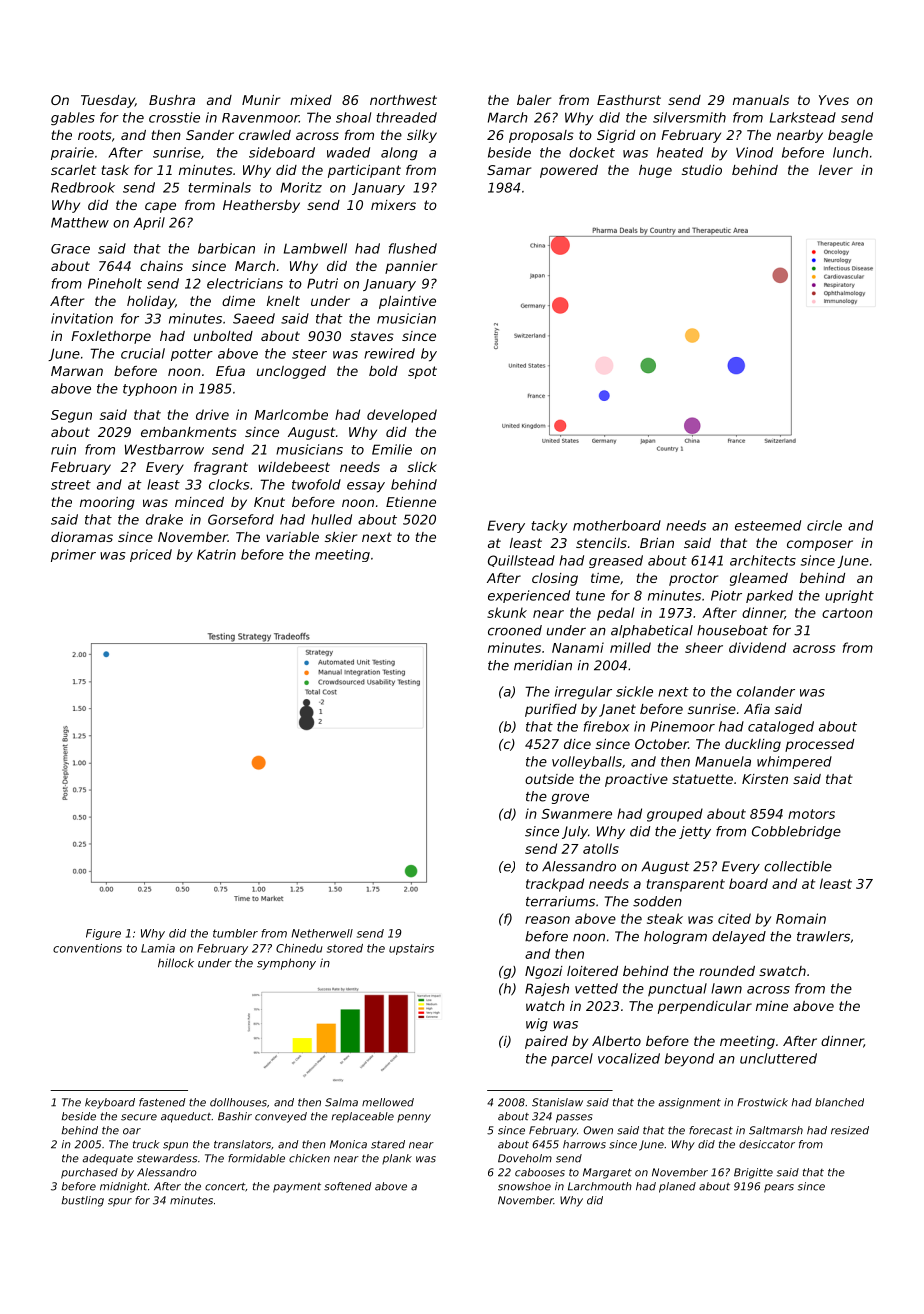 The image size is (924, 1314). What do you see at coordinates (600, 1186) in the page?
I see `Larchmouth` at bounding box center [600, 1186].
